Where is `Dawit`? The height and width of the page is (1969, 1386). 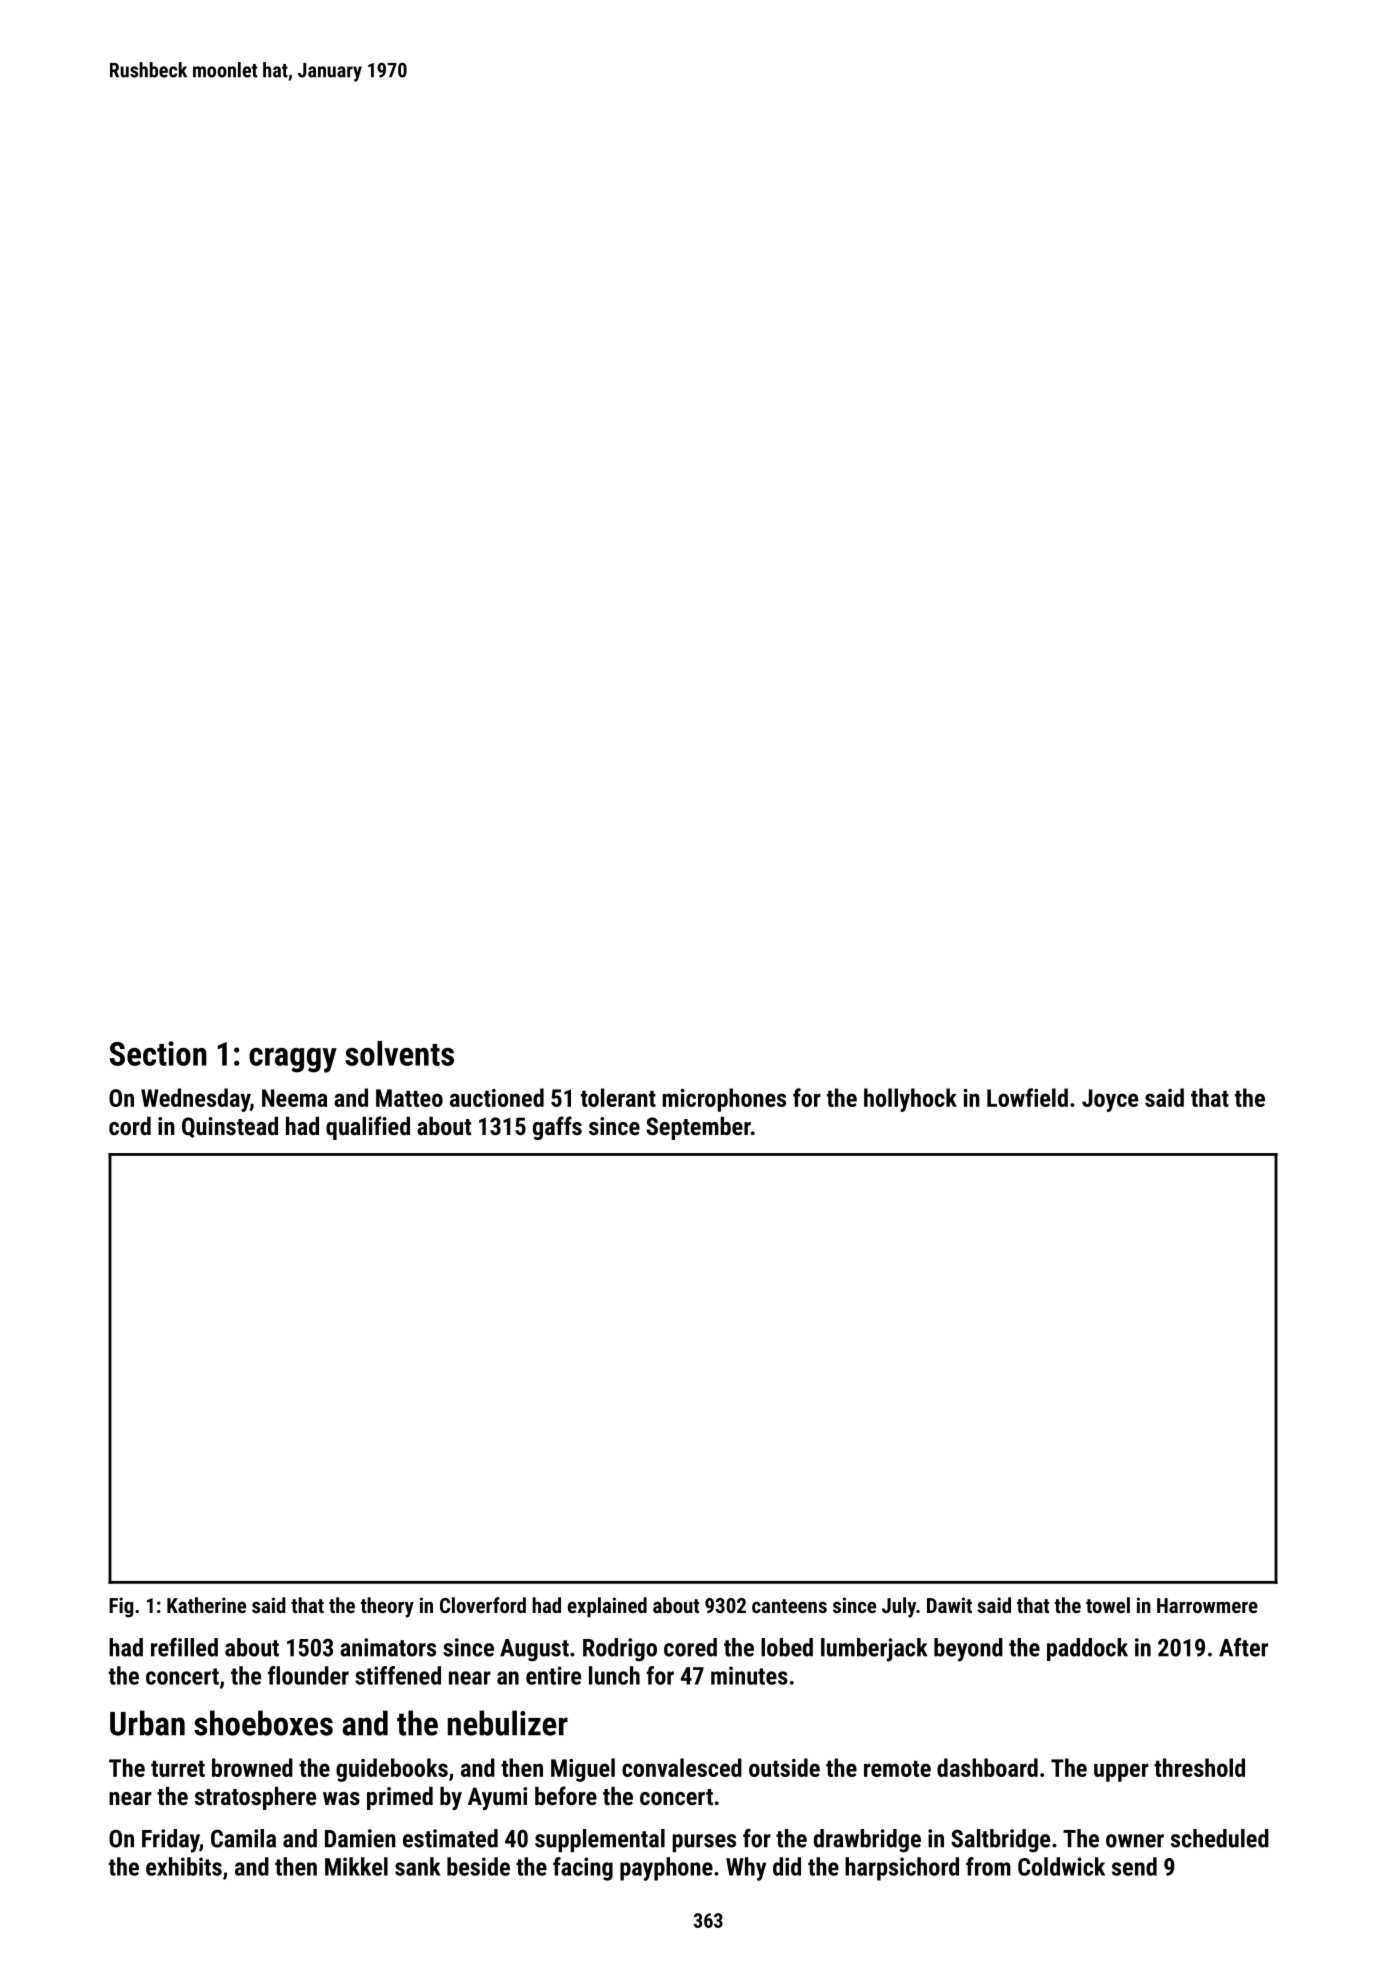 Dawit is located at coordinates (949, 1605).
